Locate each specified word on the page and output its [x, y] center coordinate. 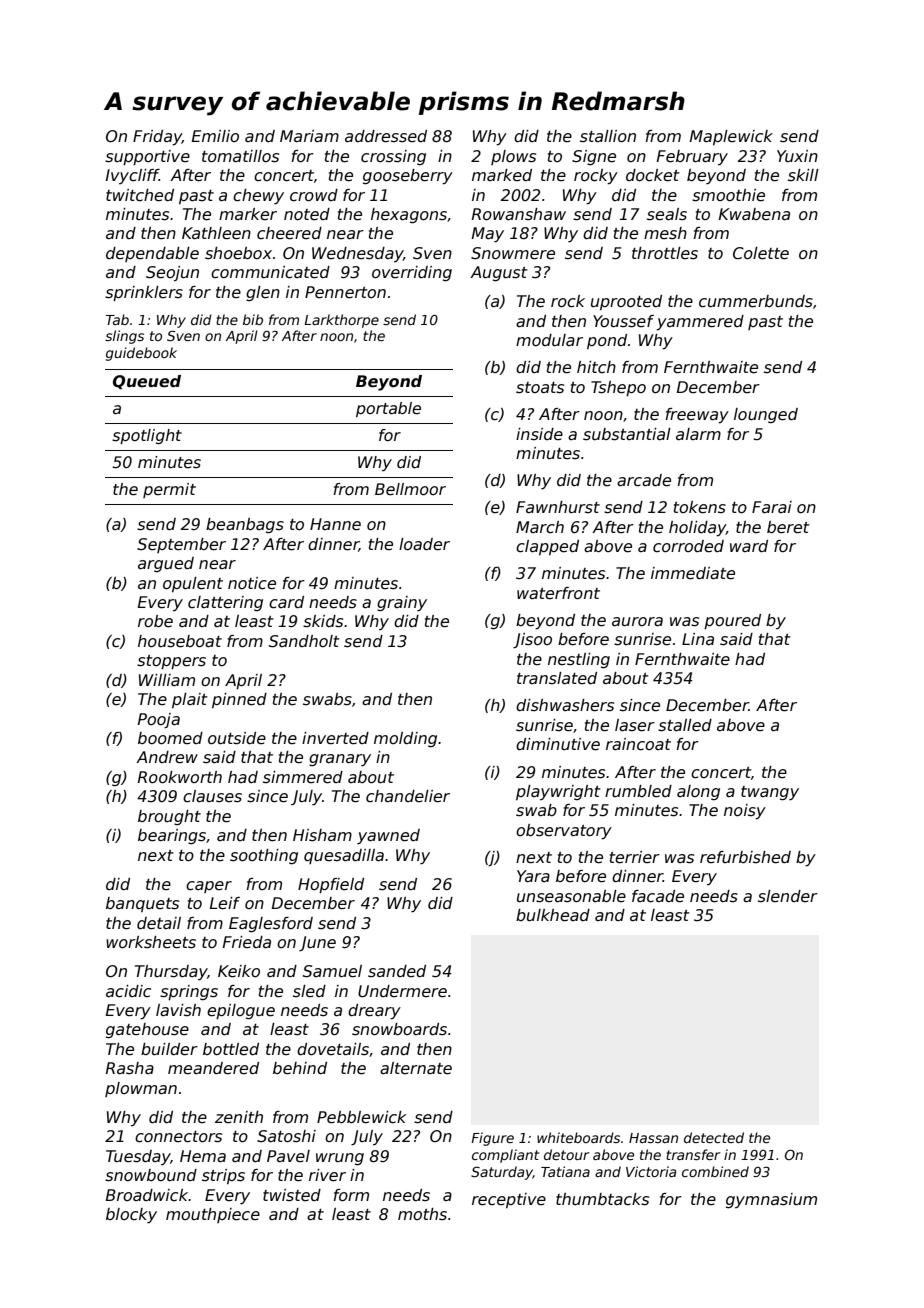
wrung [340, 1159]
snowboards [399, 1029]
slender [788, 896]
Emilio [215, 136]
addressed [386, 136]
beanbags [245, 525]
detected [714, 1137]
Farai [772, 507]
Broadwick [147, 1195]
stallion [608, 136]
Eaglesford [271, 924]
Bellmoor [410, 489]
